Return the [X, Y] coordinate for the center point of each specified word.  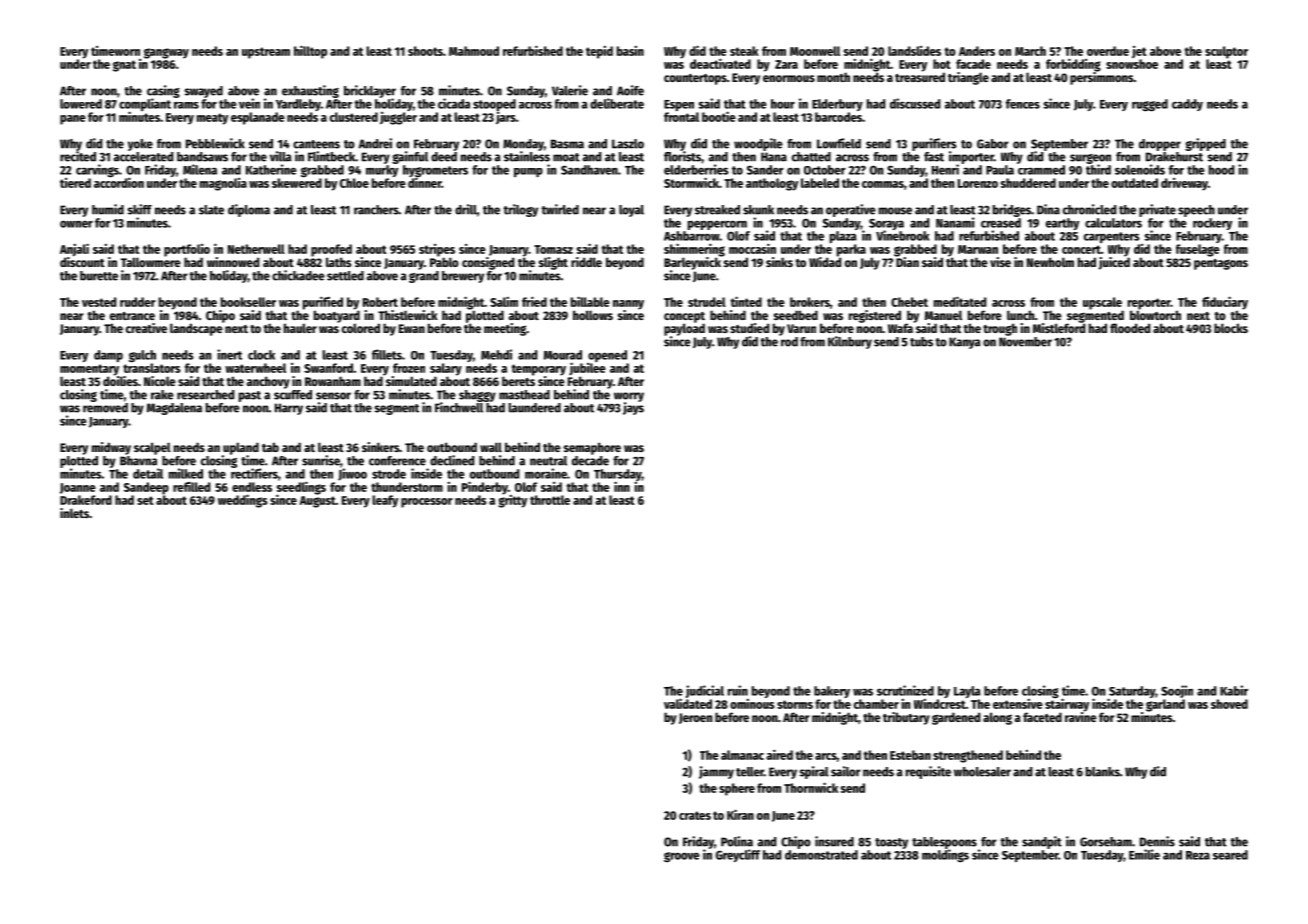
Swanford [328, 368]
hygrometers [435, 171]
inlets [74, 513]
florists [682, 156]
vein [249, 103]
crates [695, 815]
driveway [1184, 184]
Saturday [1131, 692]
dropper [1160, 145]
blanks [1103, 772]
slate [211, 210]
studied [749, 328]
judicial [705, 691]
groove [682, 857]
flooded [1130, 328]
